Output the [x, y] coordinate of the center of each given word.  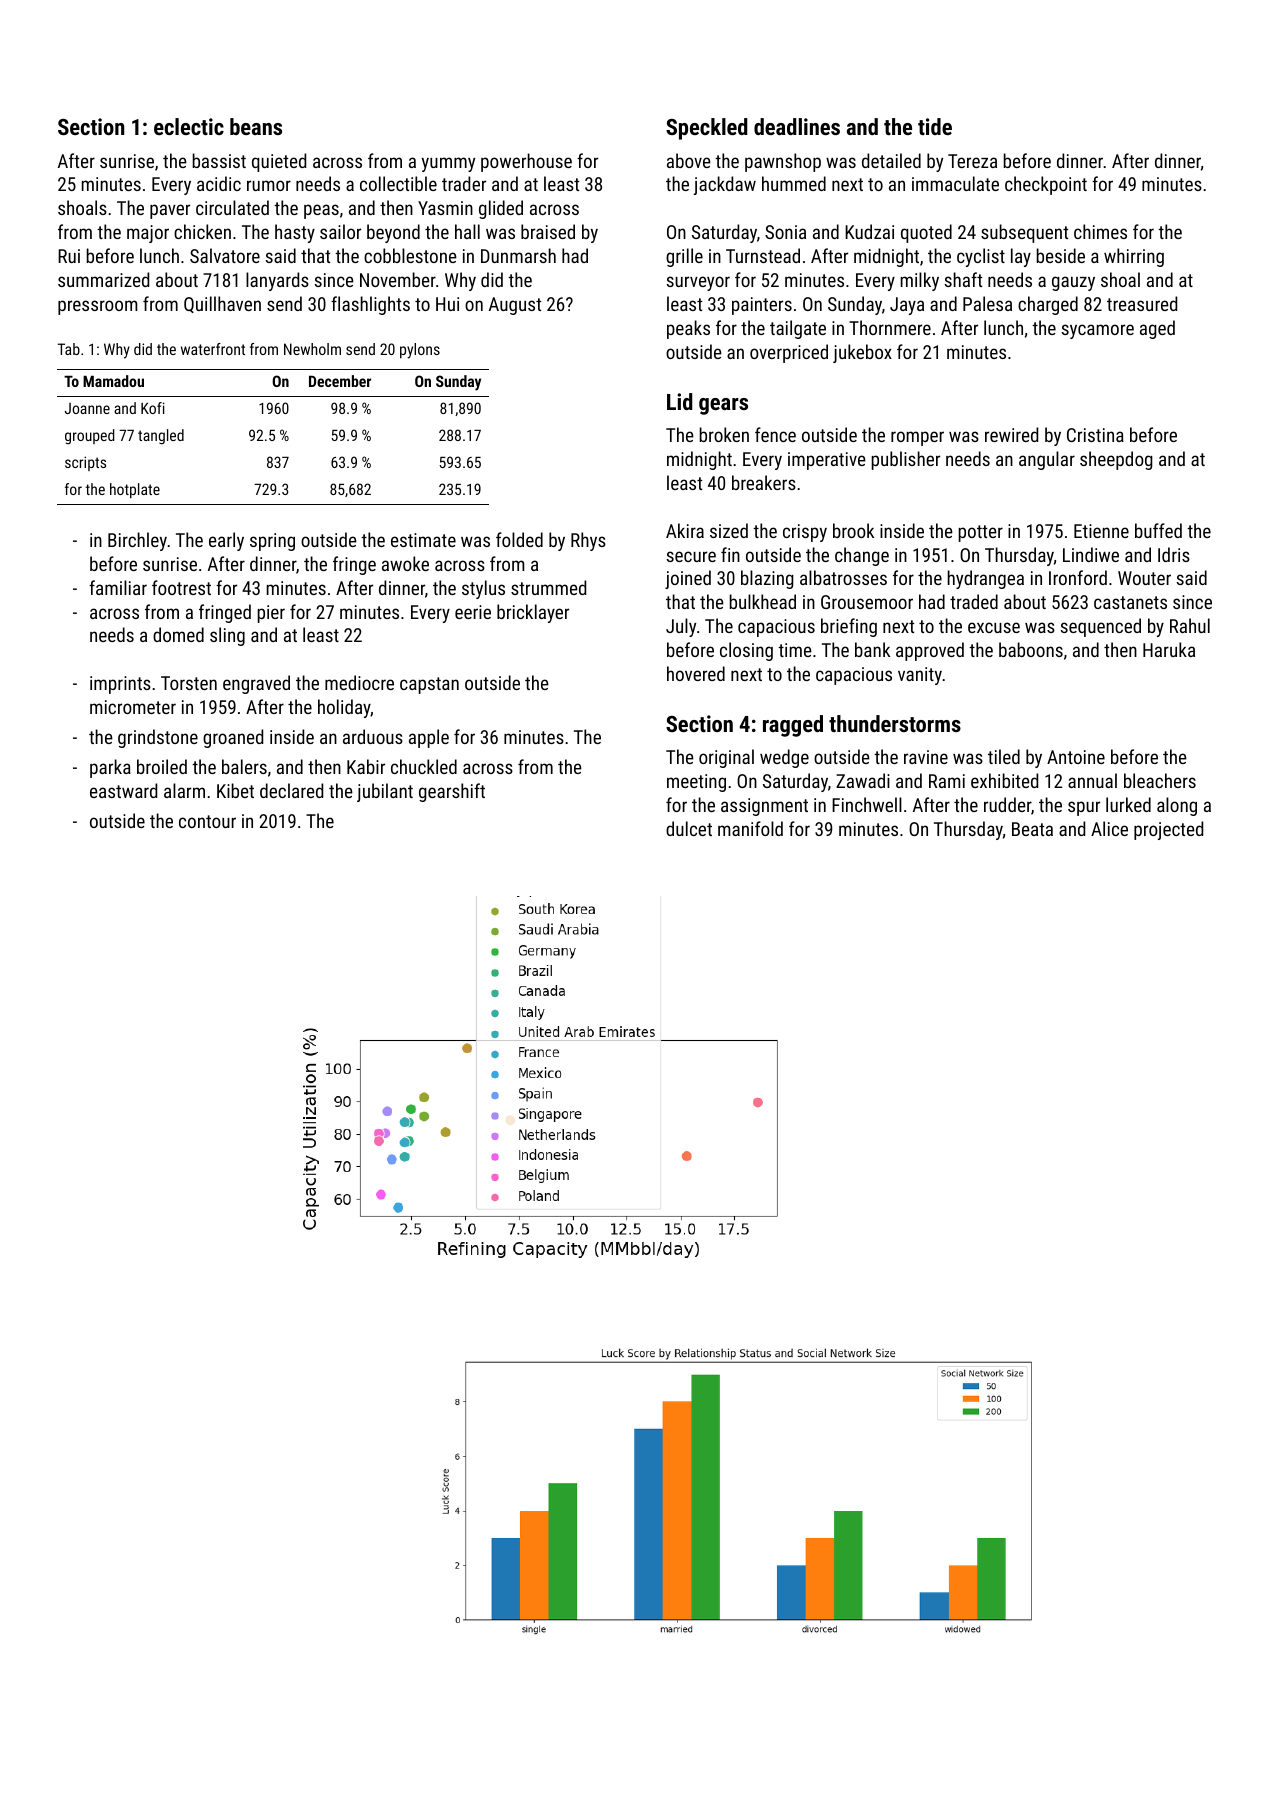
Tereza [972, 161]
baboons [1031, 649]
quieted [279, 162]
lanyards [277, 281]
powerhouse [526, 162]
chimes [1100, 231]
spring [272, 542]
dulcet [689, 828]
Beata [1032, 829]
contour [207, 821]
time [795, 650]
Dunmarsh [518, 255]
